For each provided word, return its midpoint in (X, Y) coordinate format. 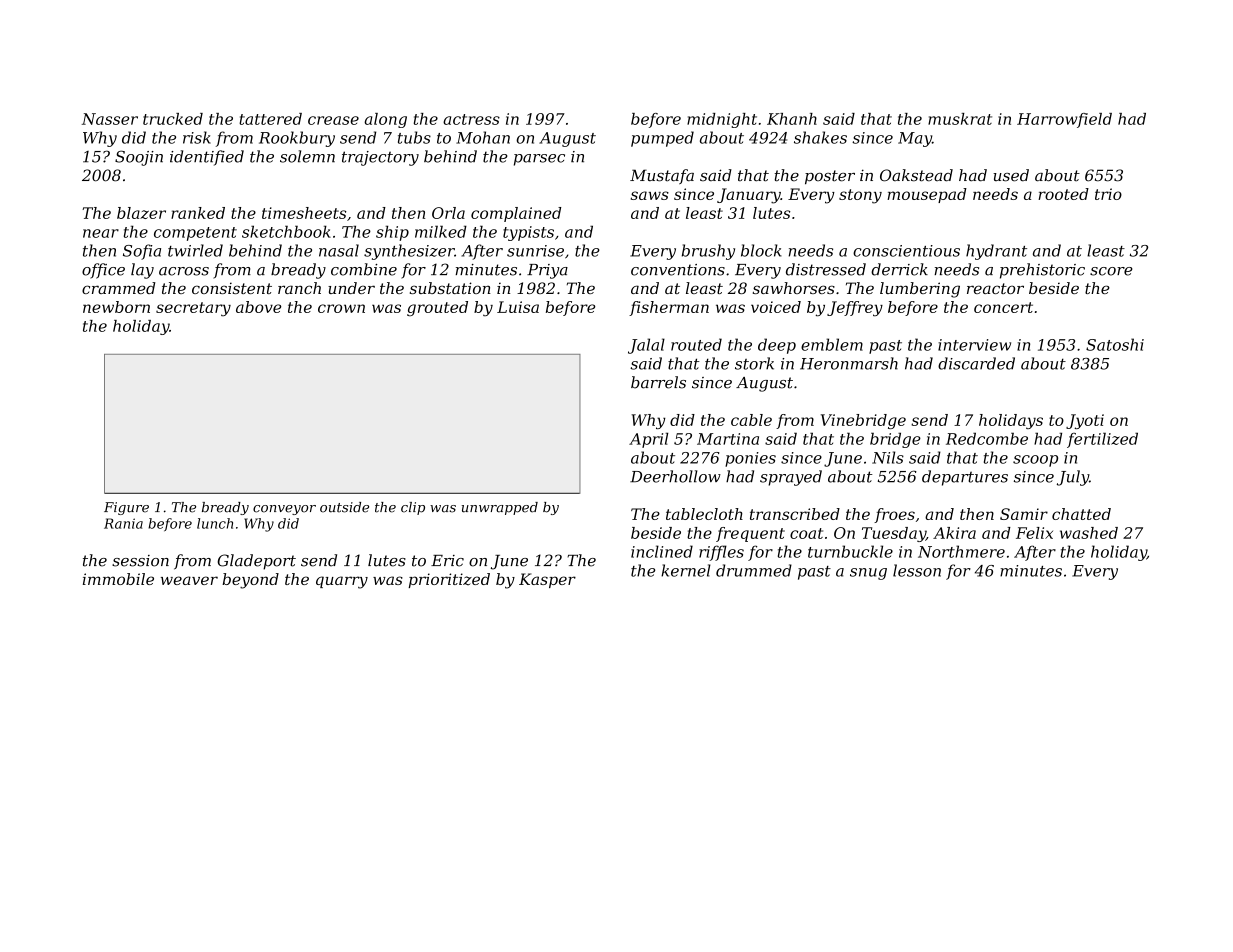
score (1111, 271)
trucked (173, 119)
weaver (189, 580)
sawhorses (794, 288)
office (103, 271)
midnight (722, 120)
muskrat (960, 119)
